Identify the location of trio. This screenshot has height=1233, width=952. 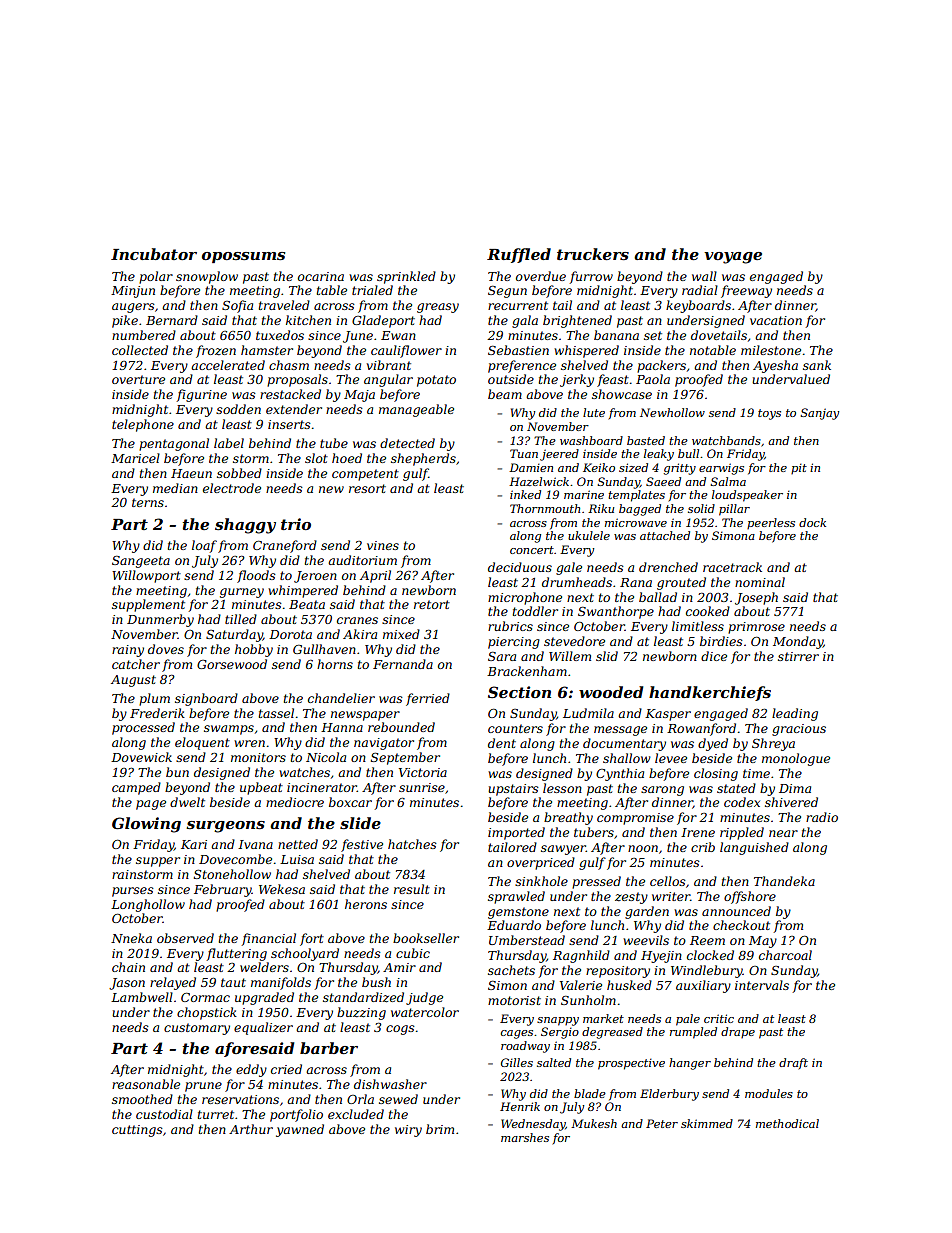
(296, 524).
